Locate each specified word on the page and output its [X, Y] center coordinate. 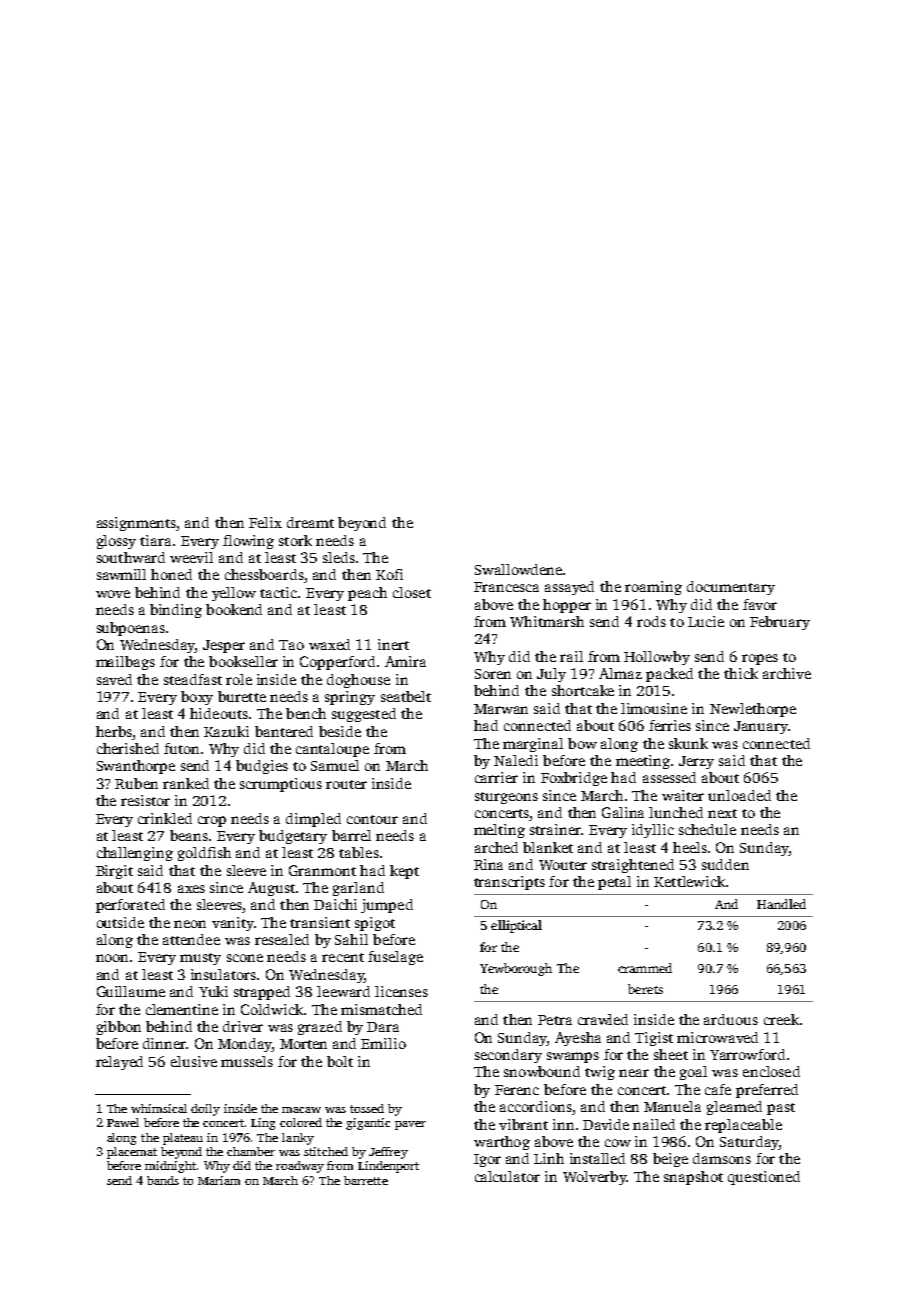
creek [781, 1019]
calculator [507, 1176]
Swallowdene [518, 569]
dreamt [310, 522]
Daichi [335, 904]
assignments [137, 524]
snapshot [693, 1178]
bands [163, 1180]
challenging [135, 854]
